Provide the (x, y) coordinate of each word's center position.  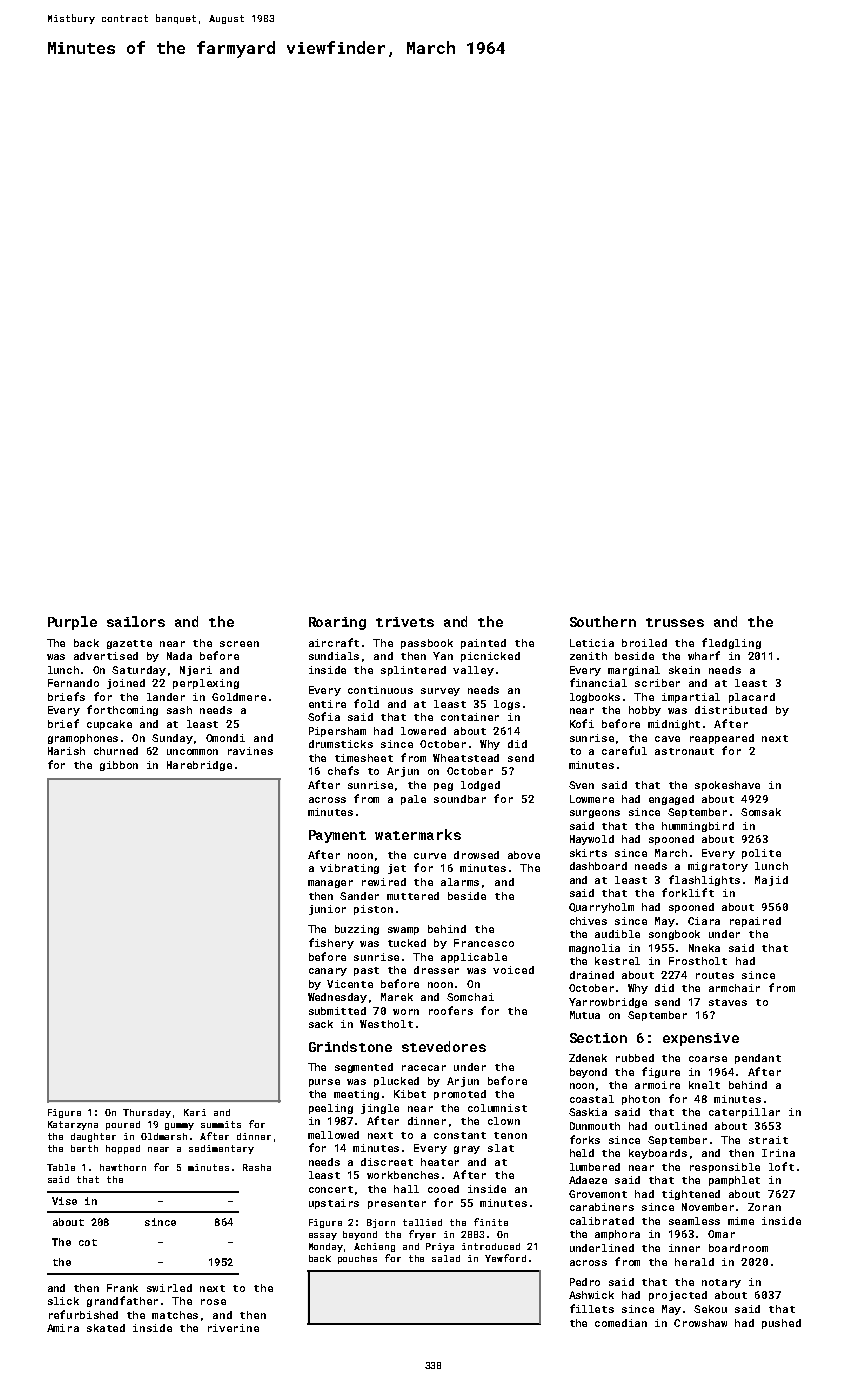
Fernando (73, 683)
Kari (195, 1112)
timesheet (364, 758)
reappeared (722, 739)
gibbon (119, 766)
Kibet (410, 1094)
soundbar (460, 799)
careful (624, 750)
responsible (725, 1168)
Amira (63, 1328)
